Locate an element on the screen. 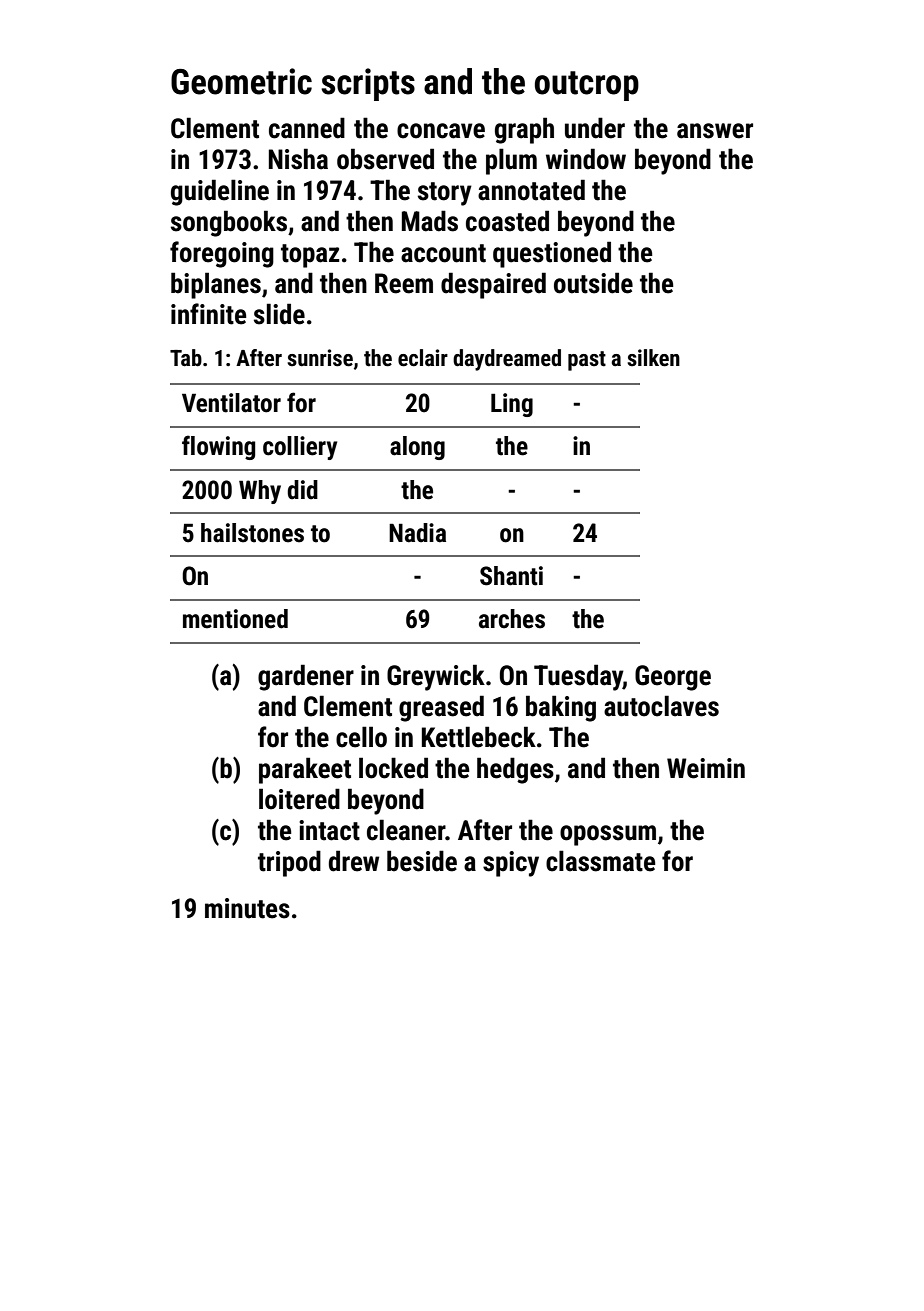  outcrop is located at coordinates (587, 86).
